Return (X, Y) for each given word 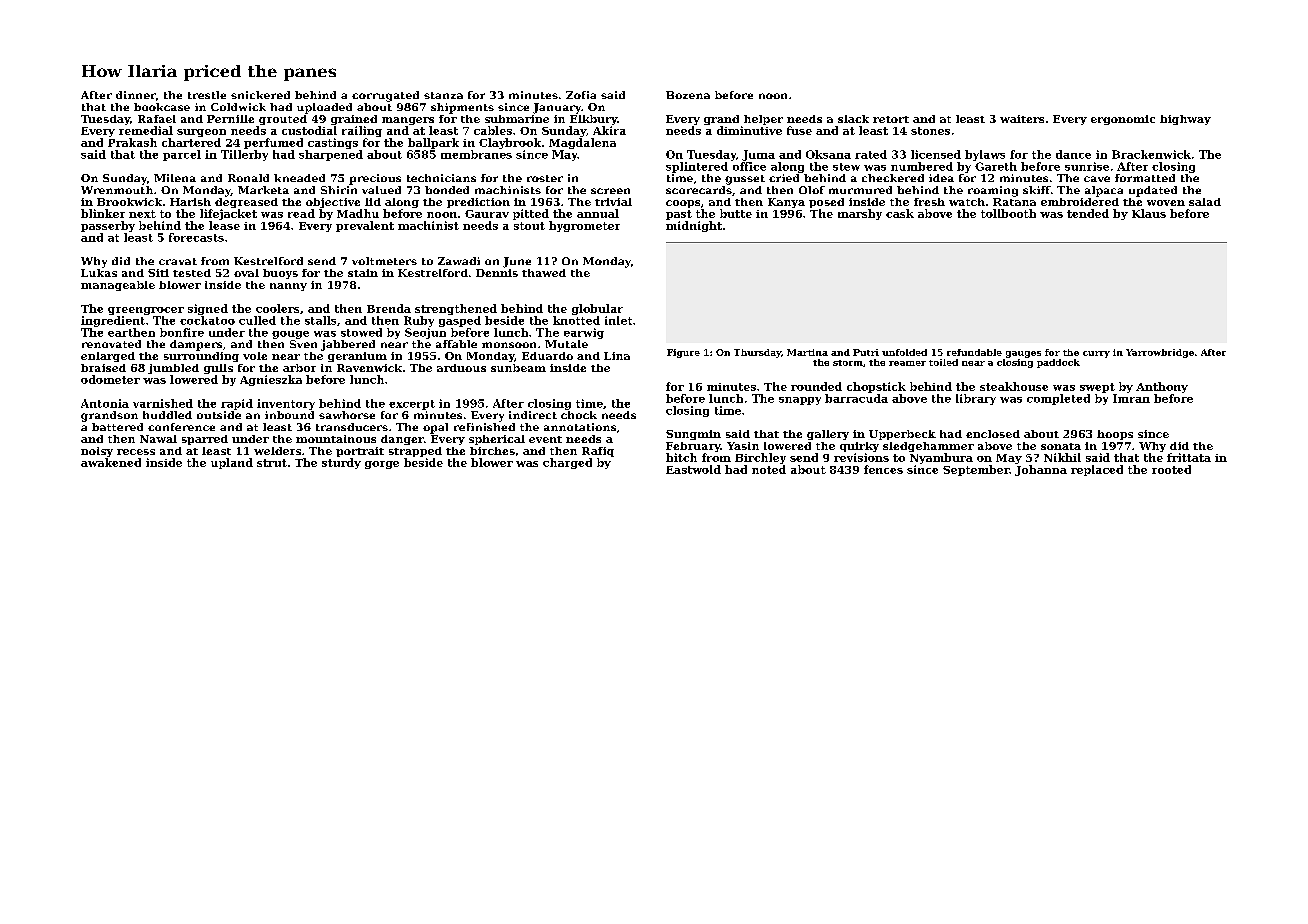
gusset (745, 180)
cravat (178, 261)
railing (362, 131)
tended (1088, 213)
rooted (1171, 469)
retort (891, 119)
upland (232, 463)
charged (567, 463)
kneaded (299, 178)
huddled (167, 415)
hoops (1115, 435)
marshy (860, 214)
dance (1073, 154)
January (557, 108)
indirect (533, 415)
